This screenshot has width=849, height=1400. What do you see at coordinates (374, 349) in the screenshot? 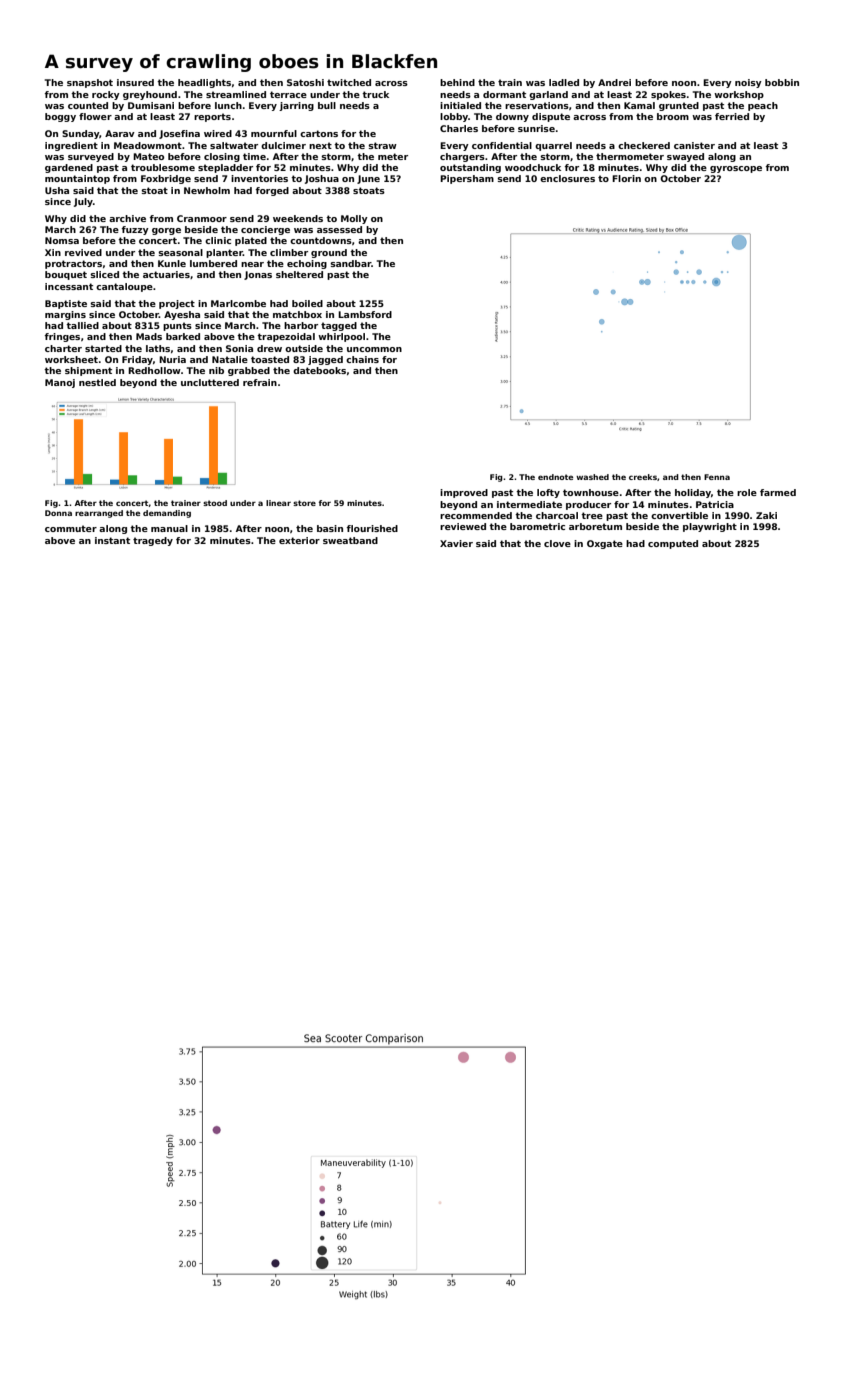
I see `uncommon` at bounding box center [374, 349].
